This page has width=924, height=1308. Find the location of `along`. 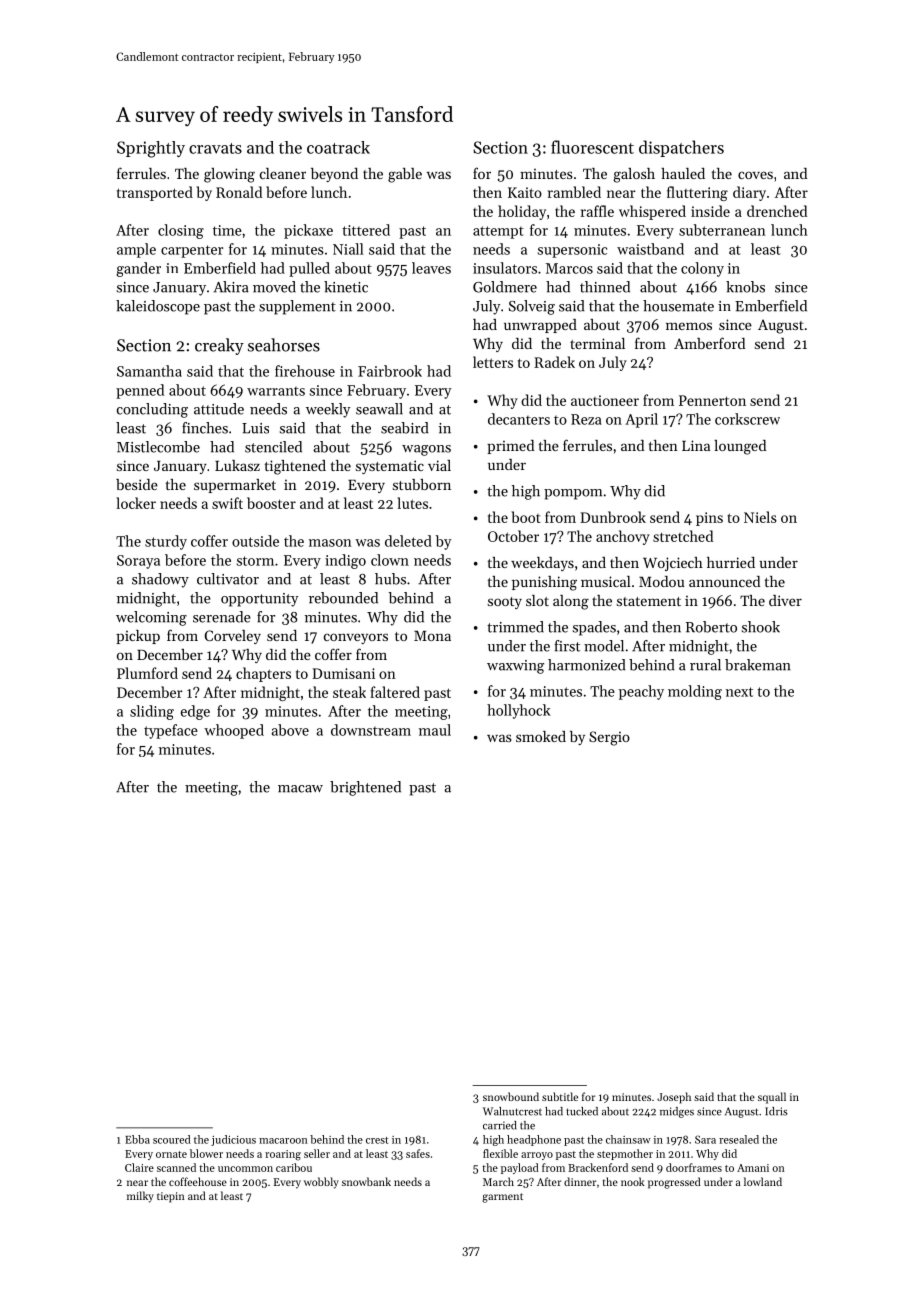

along is located at coordinates (571, 602).
